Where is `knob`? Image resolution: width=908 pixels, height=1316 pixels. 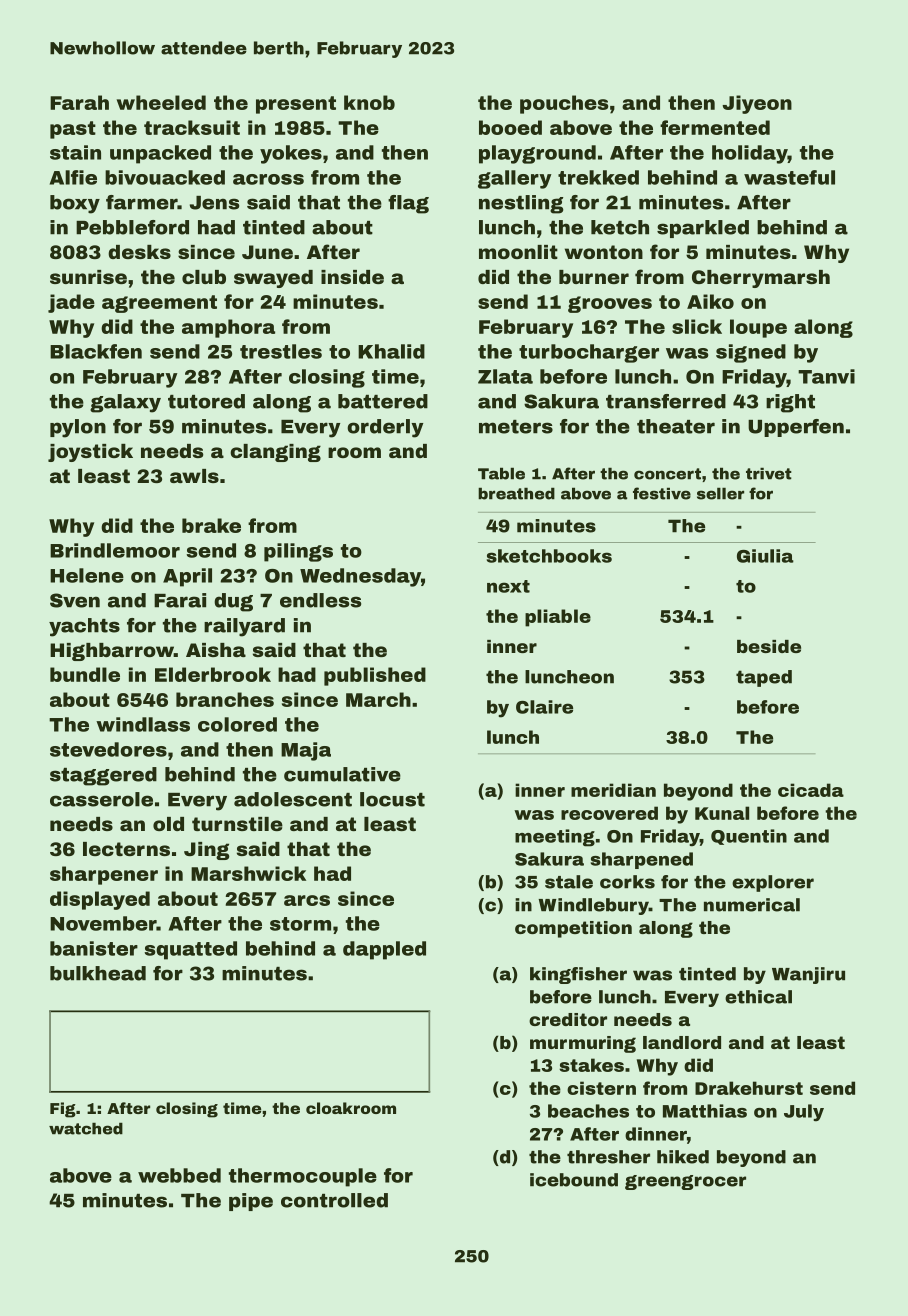 knob is located at coordinates (369, 102).
